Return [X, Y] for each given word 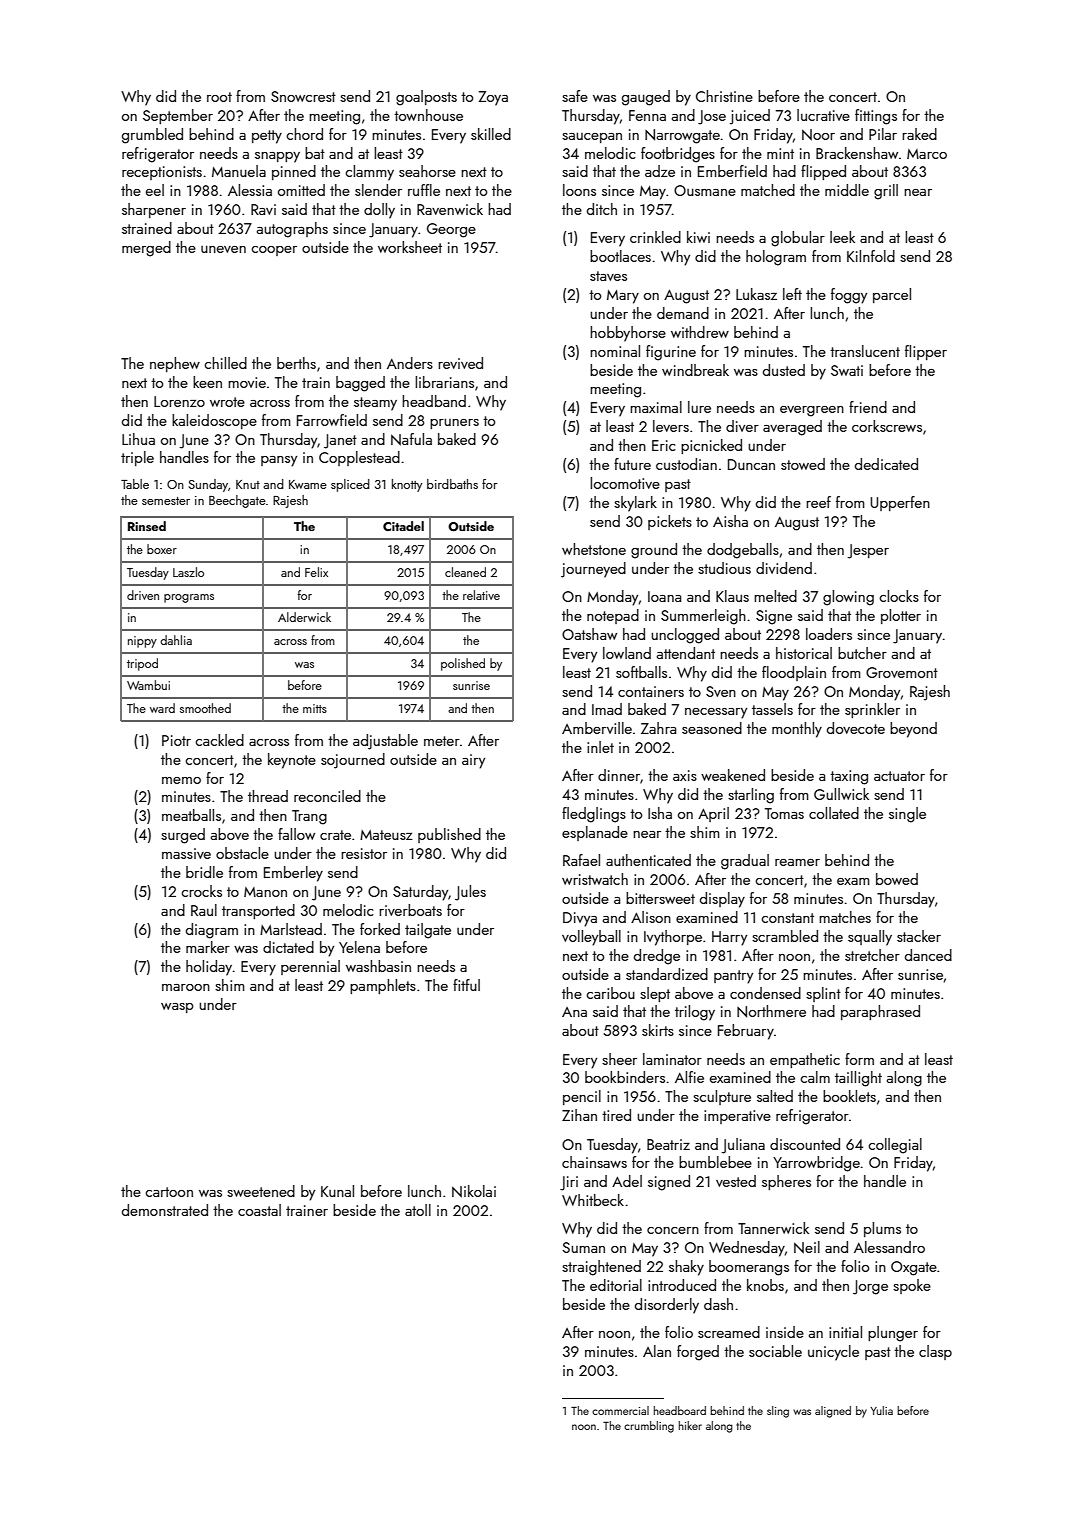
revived [460, 363]
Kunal [337, 1191]
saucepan [592, 137]
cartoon [169, 1192]
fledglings [594, 815]
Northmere [771, 1011]
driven [143, 595]
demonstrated [165, 1210]
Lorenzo [179, 401]
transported [258, 911]
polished [463, 664]
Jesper [868, 551]
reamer [797, 862]
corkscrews [887, 426]
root [219, 97]
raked [919, 134]
